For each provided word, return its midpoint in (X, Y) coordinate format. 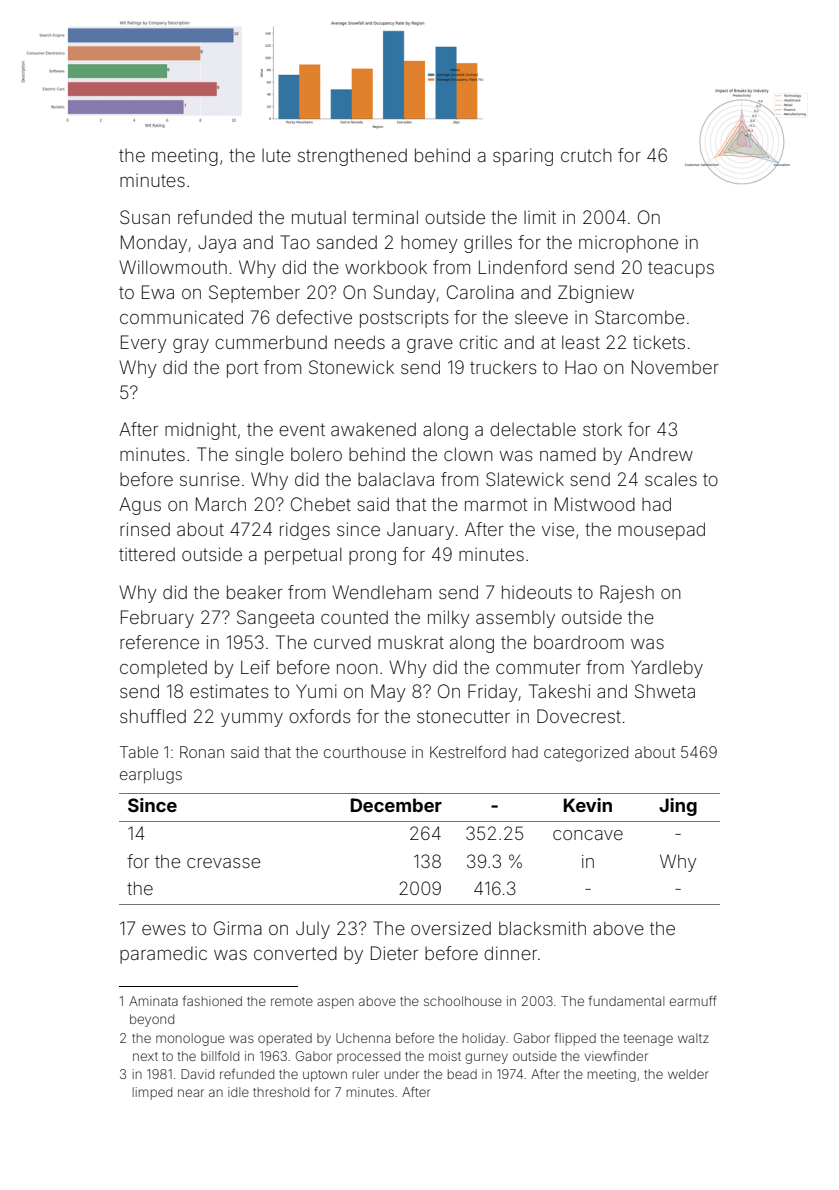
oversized (451, 928)
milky (449, 619)
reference (159, 642)
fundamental (626, 1001)
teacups (681, 270)
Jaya (217, 244)
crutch (586, 155)
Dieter (394, 953)
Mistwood (595, 504)
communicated (181, 317)
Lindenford (523, 267)
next (145, 1056)
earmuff (693, 1001)
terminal (385, 217)
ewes (164, 930)
